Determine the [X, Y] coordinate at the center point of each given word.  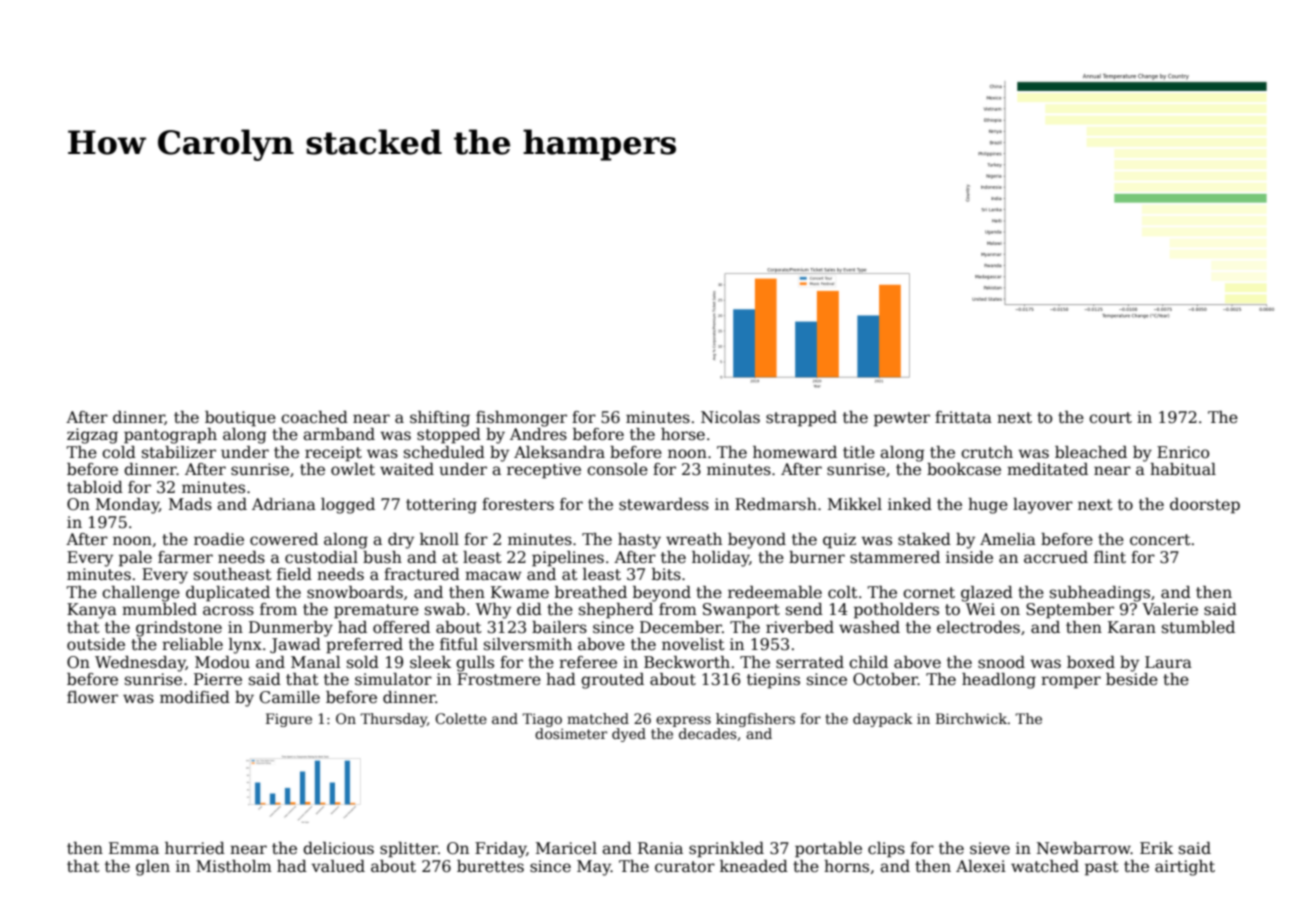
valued [338, 866]
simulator [393, 679]
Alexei [981, 866]
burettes [490, 866]
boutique [240, 419]
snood [1001, 662]
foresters [518, 504]
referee [588, 662]
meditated [1047, 469]
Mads [190, 504]
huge [988, 506]
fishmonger [521, 419]
